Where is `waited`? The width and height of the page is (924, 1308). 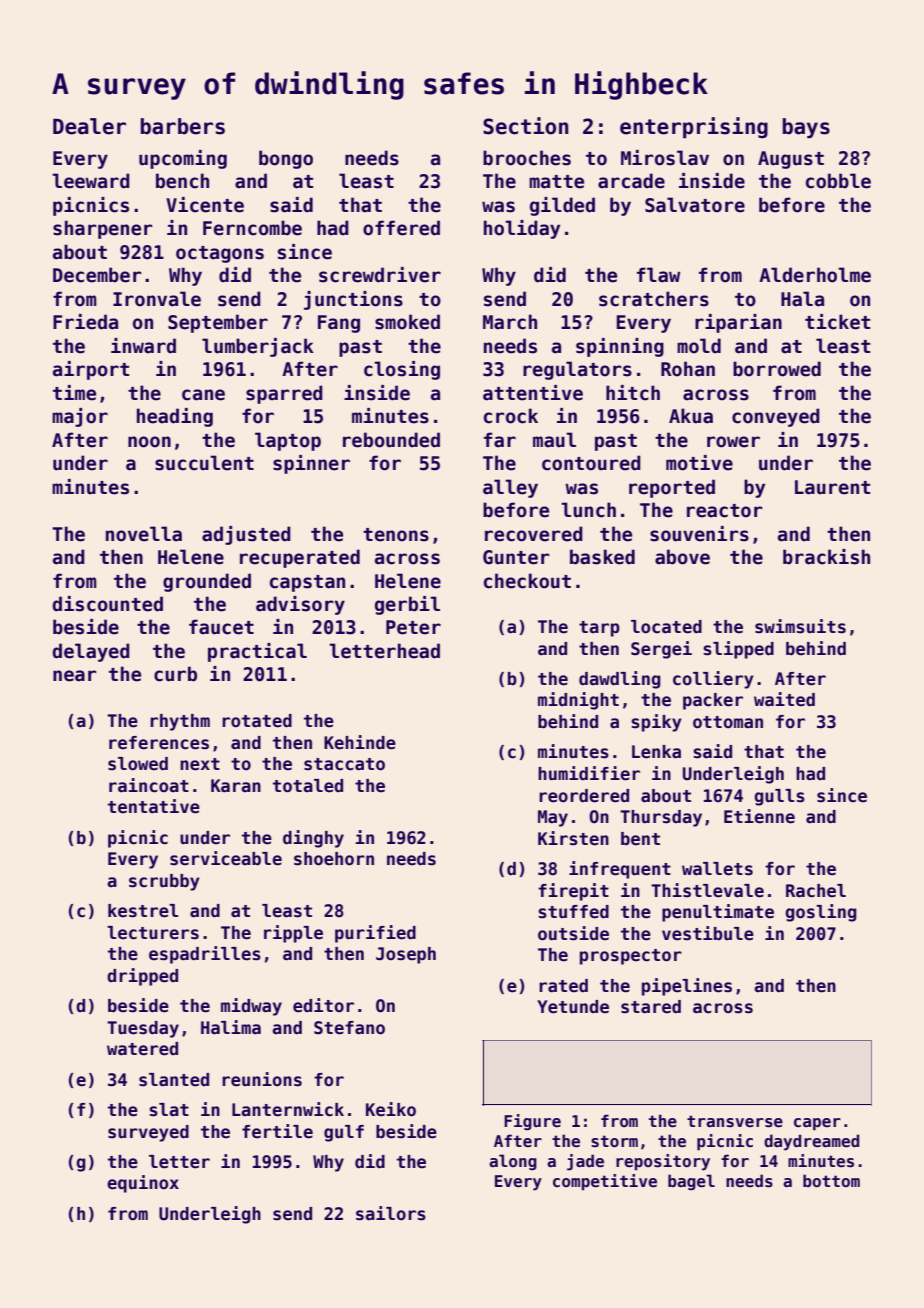 waited is located at coordinates (784, 699).
